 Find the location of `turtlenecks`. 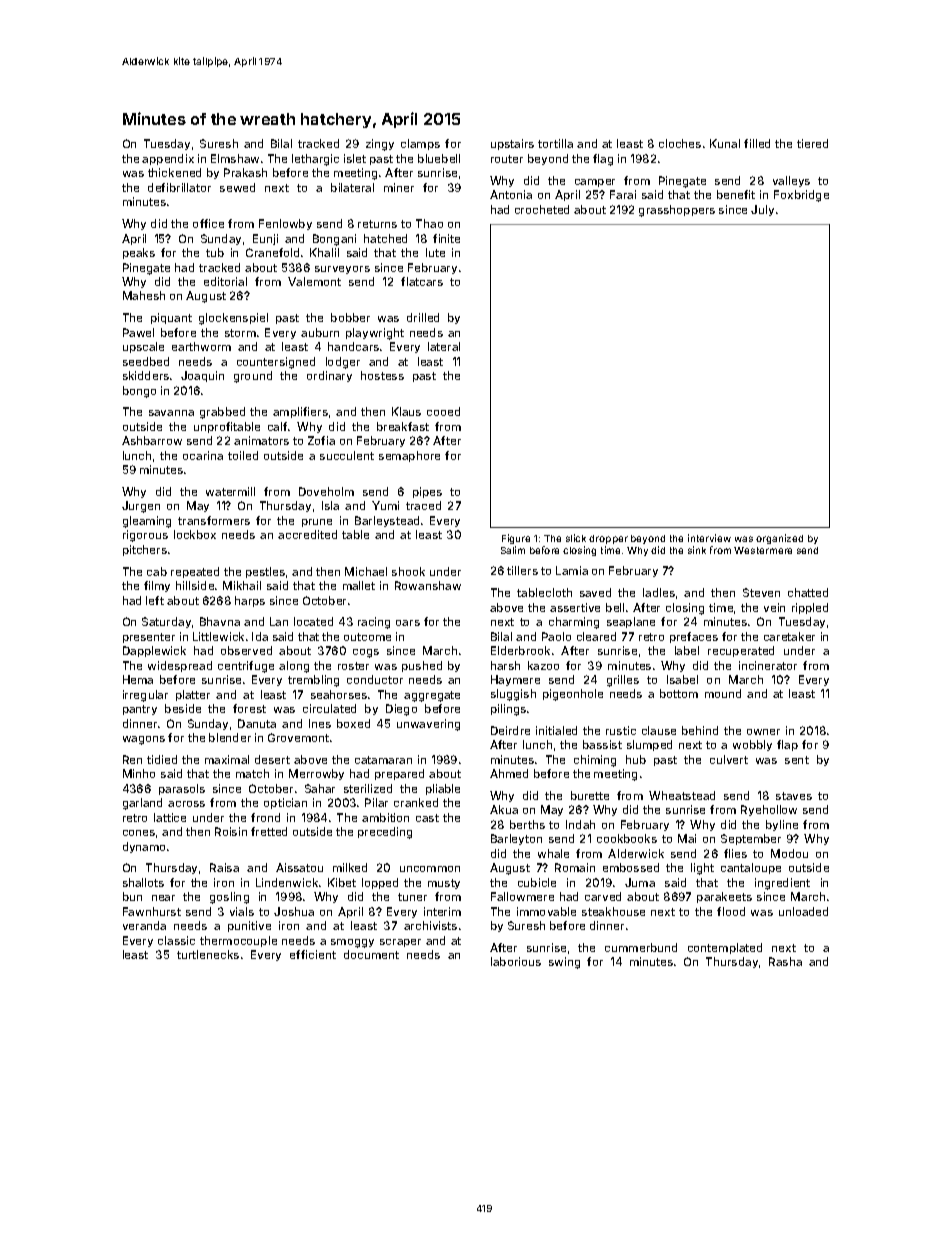

turtlenecks is located at coordinates (208, 954).
